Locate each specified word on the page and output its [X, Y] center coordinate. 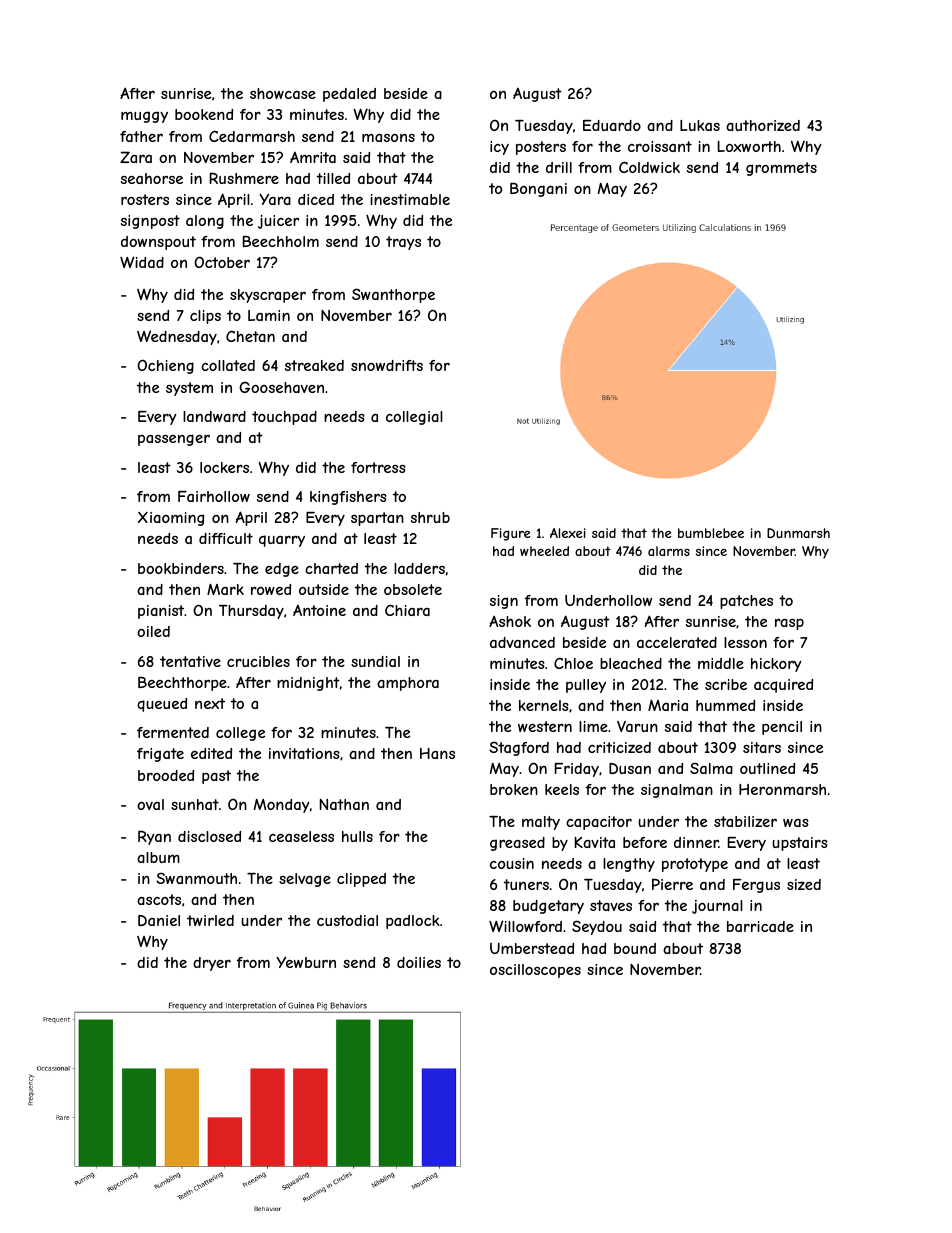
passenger [174, 440]
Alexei [568, 533]
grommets [781, 169]
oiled [153, 631]
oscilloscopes [535, 971]
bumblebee [711, 533]
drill [559, 167]
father [141, 136]
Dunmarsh [798, 533]
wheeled [544, 551]
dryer [212, 964]
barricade [760, 926]
